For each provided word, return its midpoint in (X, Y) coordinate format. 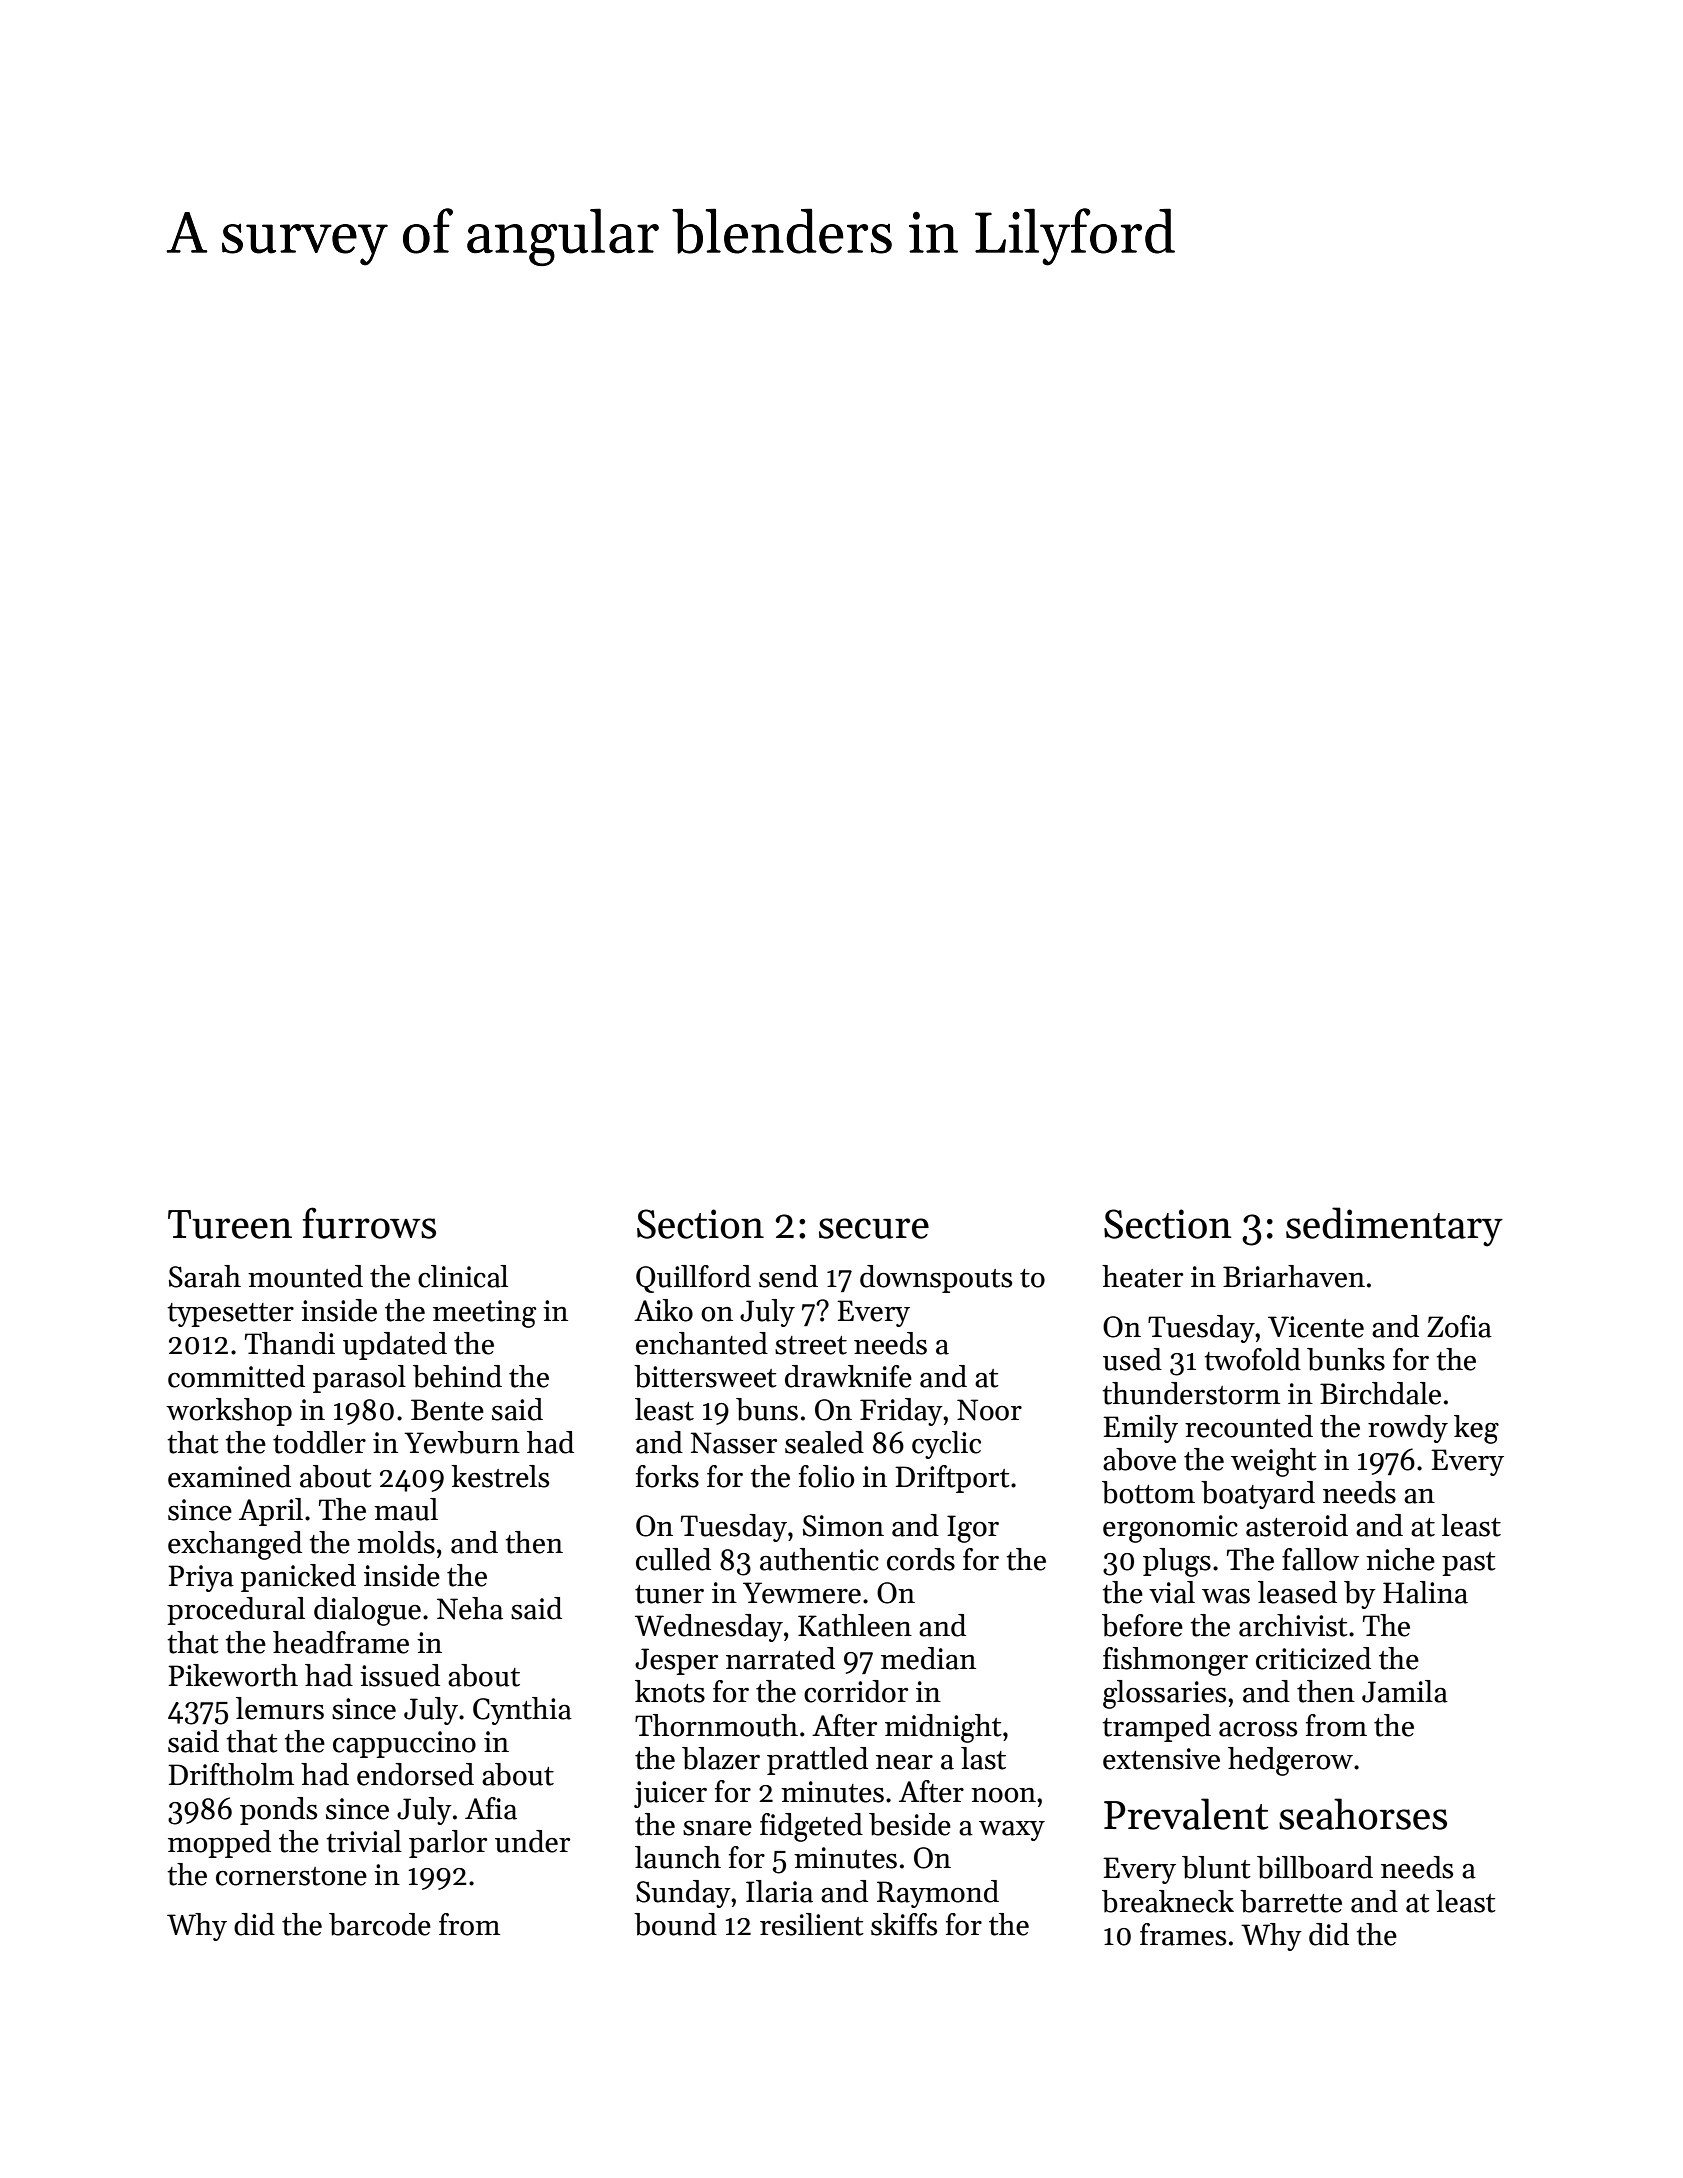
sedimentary (1394, 1227)
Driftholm (231, 1774)
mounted (305, 1276)
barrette (1291, 1901)
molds (396, 1542)
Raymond (938, 1894)
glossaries (1164, 1694)
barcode (380, 1924)
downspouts (936, 1279)
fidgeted (811, 1827)
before (1142, 1625)
